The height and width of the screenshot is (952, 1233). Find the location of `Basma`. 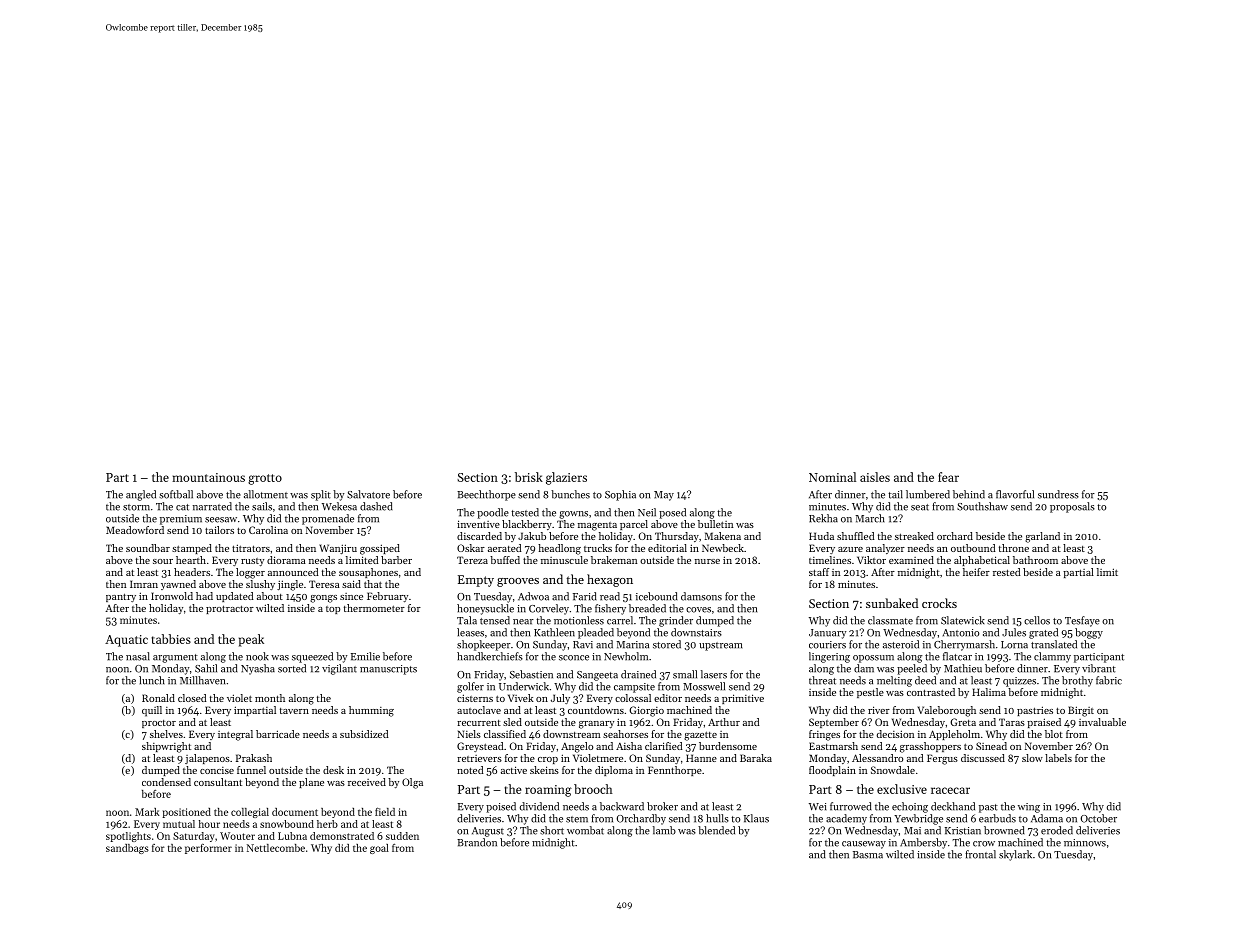

Basma is located at coordinates (868, 855).
